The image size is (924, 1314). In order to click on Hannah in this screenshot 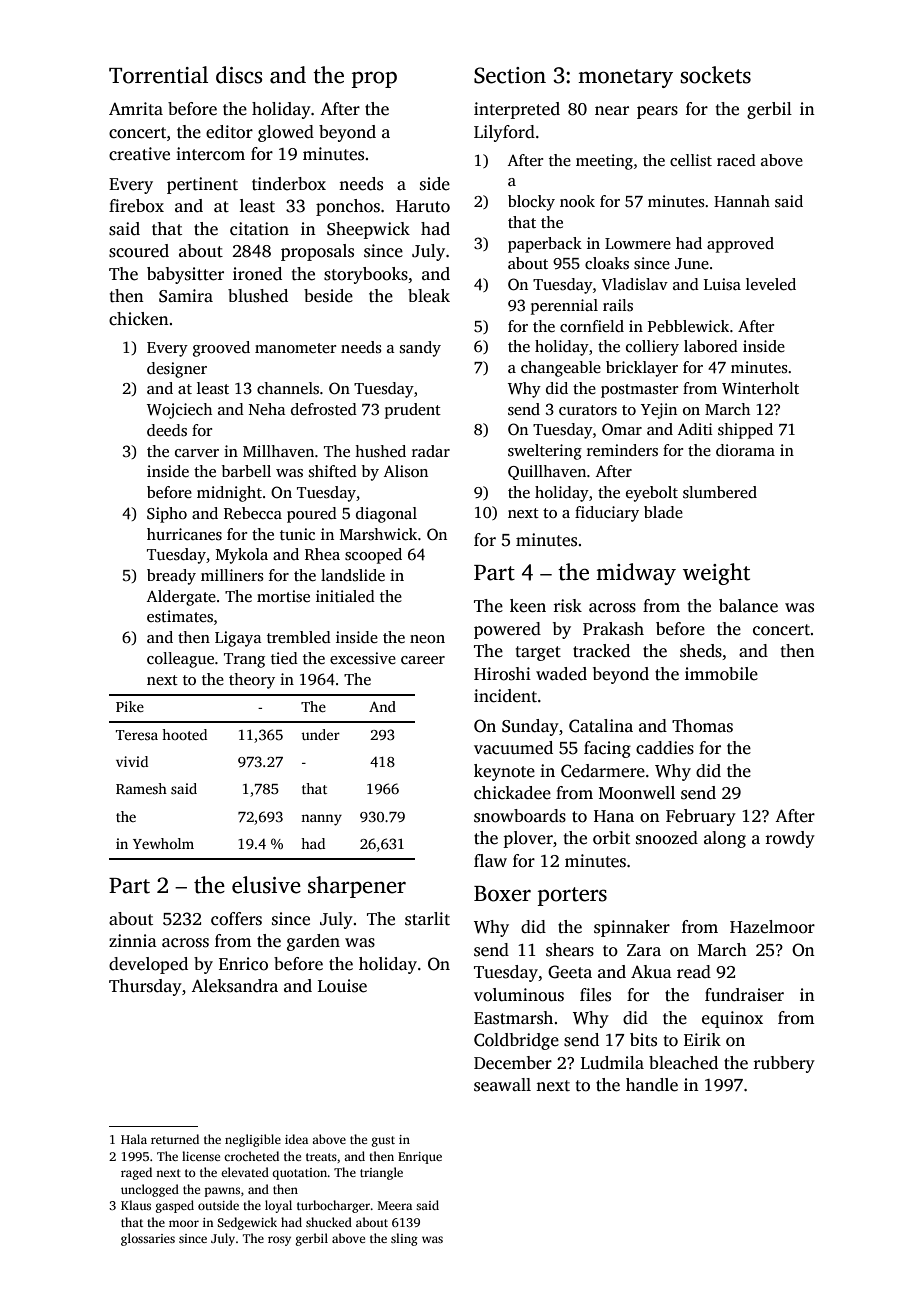, I will do `click(742, 201)`.
